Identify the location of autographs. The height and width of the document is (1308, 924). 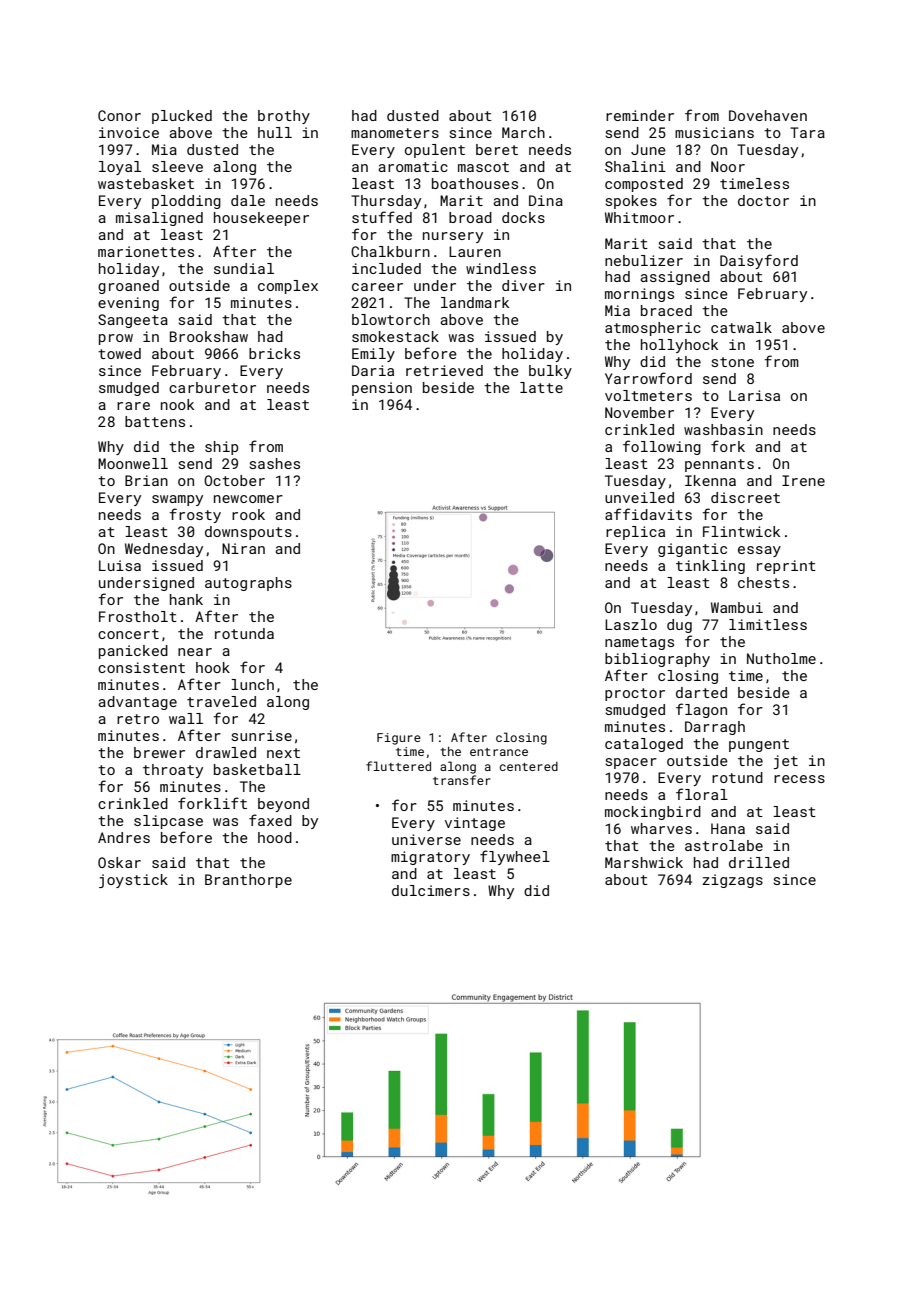
(248, 584).
